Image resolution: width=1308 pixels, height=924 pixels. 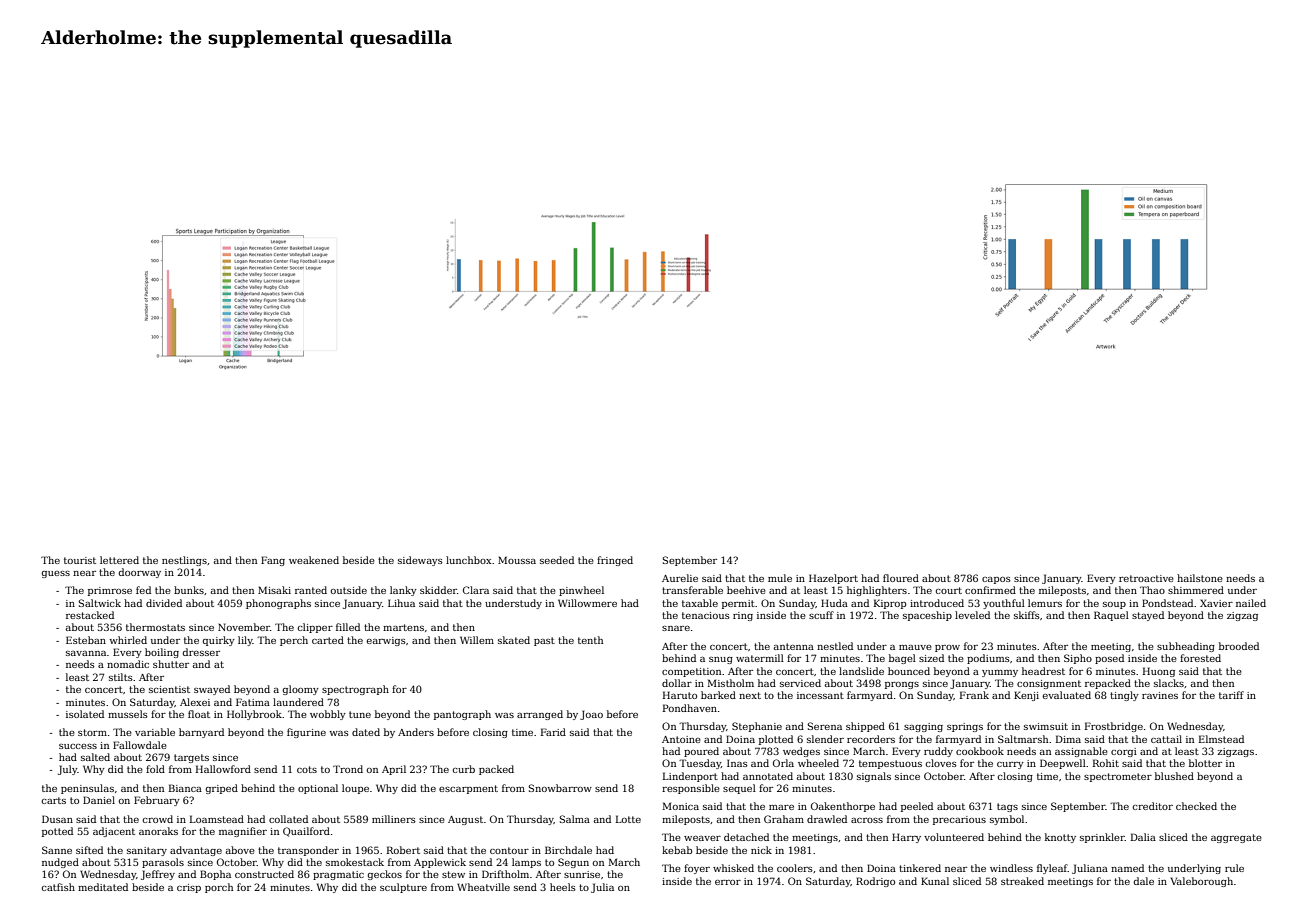 What do you see at coordinates (1234, 868) in the screenshot?
I see `rule` at bounding box center [1234, 868].
